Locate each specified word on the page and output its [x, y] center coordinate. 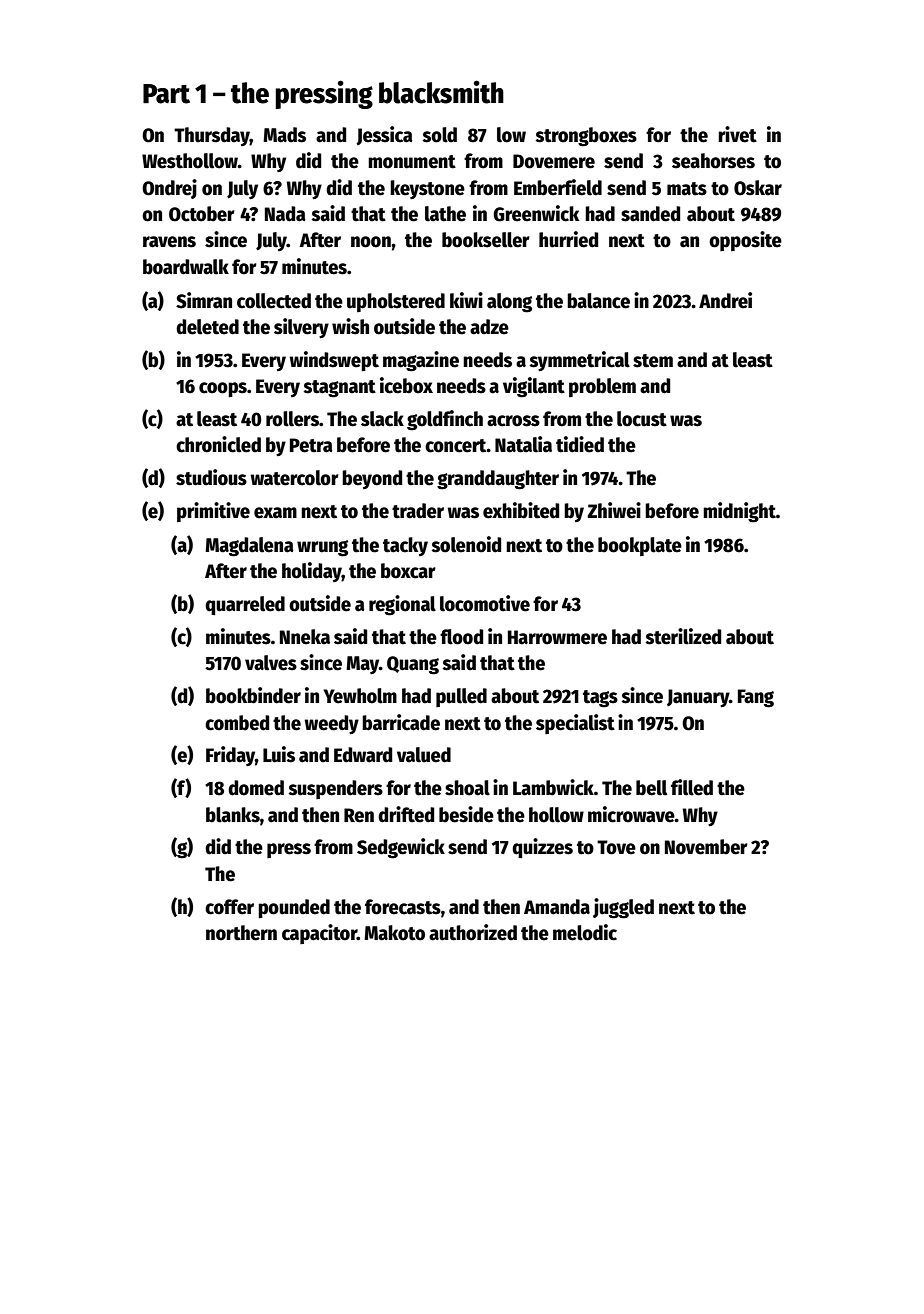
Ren [359, 815]
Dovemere [554, 161]
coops [223, 389]
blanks [233, 815]
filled [692, 787]
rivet [737, 134]
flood [461, 637]
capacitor [319, 934]
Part [166, 94]
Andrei [725, 300]
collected [274, 301]
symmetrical [579, 361]
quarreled [245, 605]
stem [653, 361]
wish [350, 326]
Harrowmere [557, 637]
